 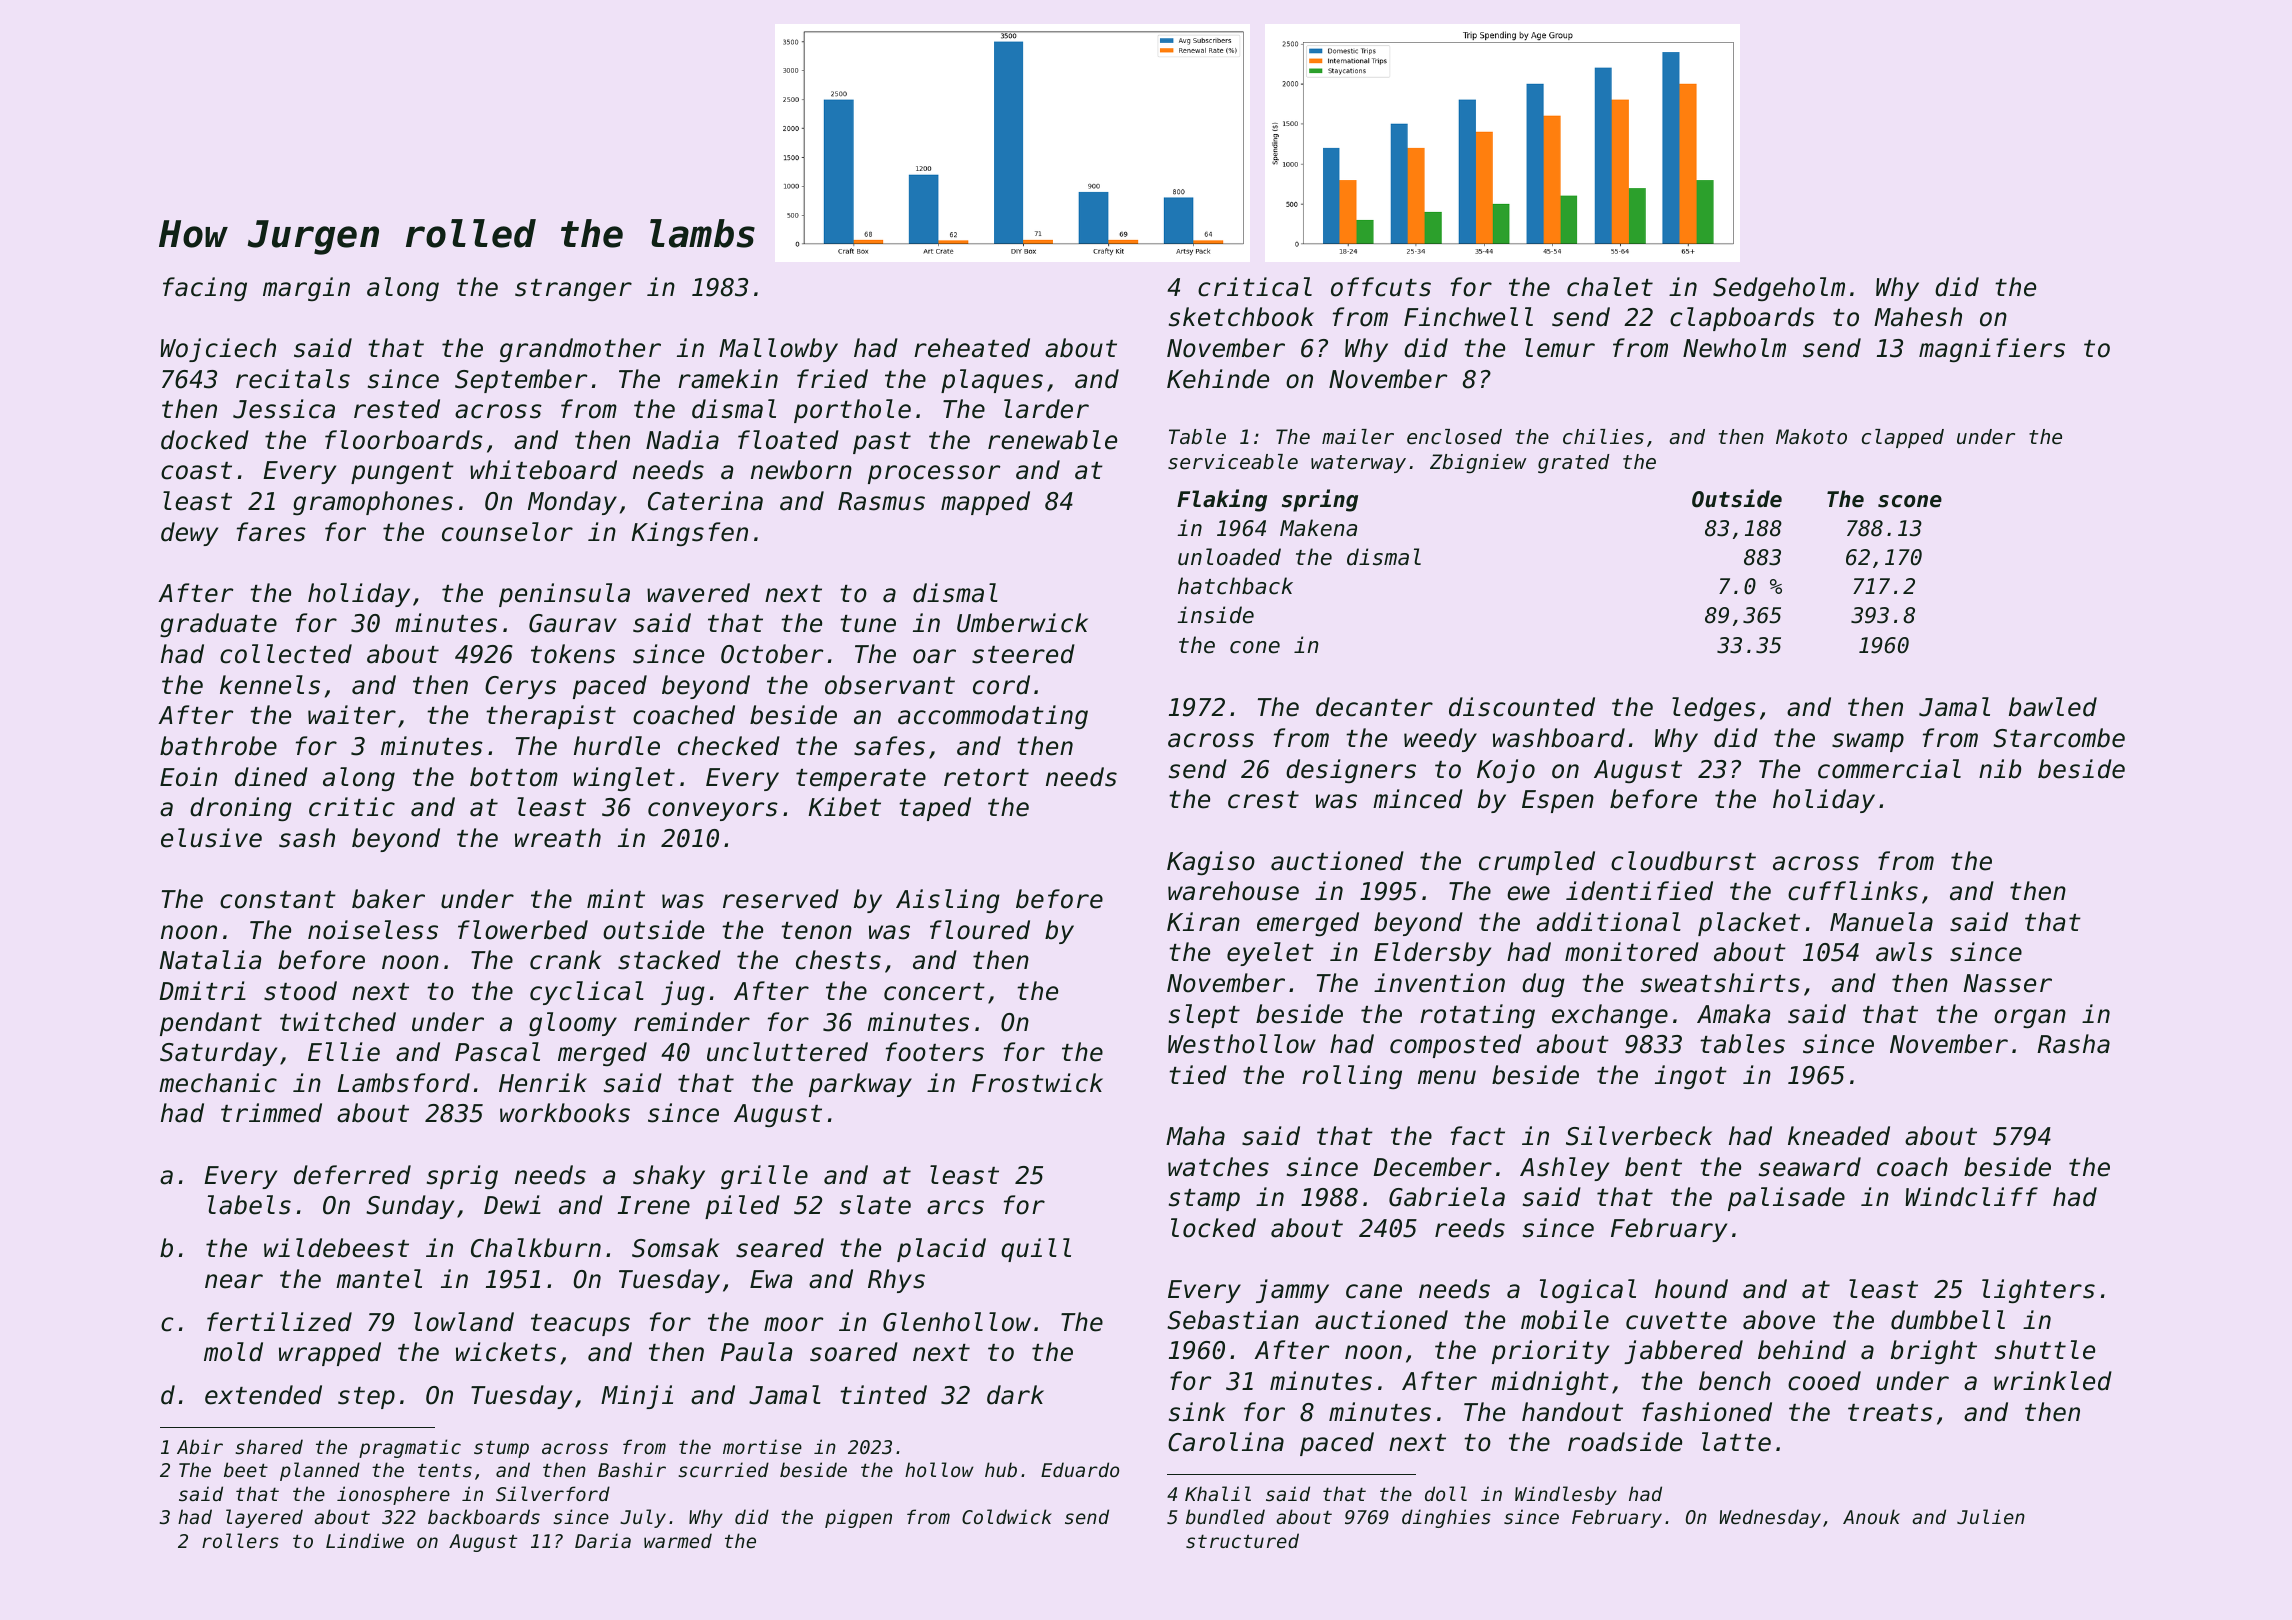 What do you see at coordinates (1610, 287) in the screenshot?
I see `chalet` at bounding box center [1610, 287].
